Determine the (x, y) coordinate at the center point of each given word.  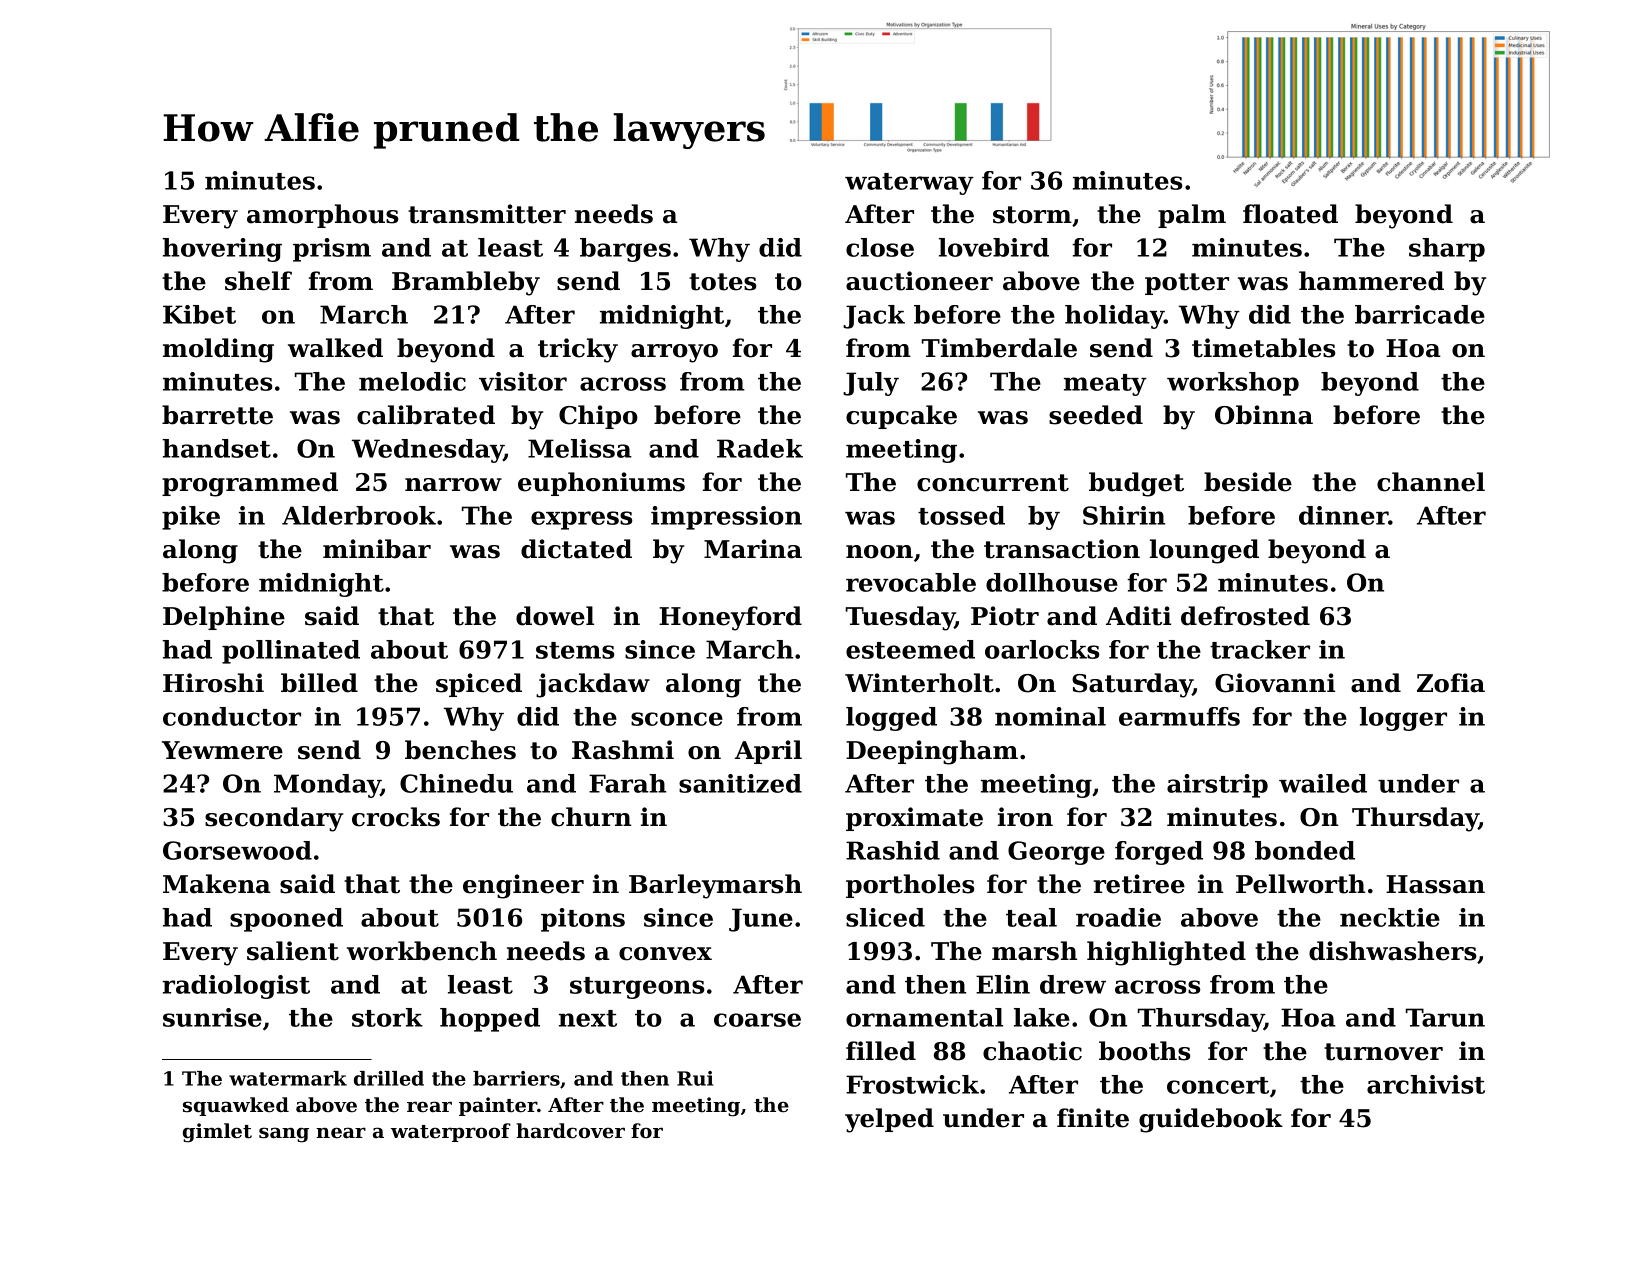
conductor (232, 716)
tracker (1260, 649)
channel (1431, 482)
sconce (677, 719)
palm (1192, 216)
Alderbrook (359, 515)
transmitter (487, 214)
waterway (909, 184)
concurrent (993, 483)
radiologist (236, 987)
